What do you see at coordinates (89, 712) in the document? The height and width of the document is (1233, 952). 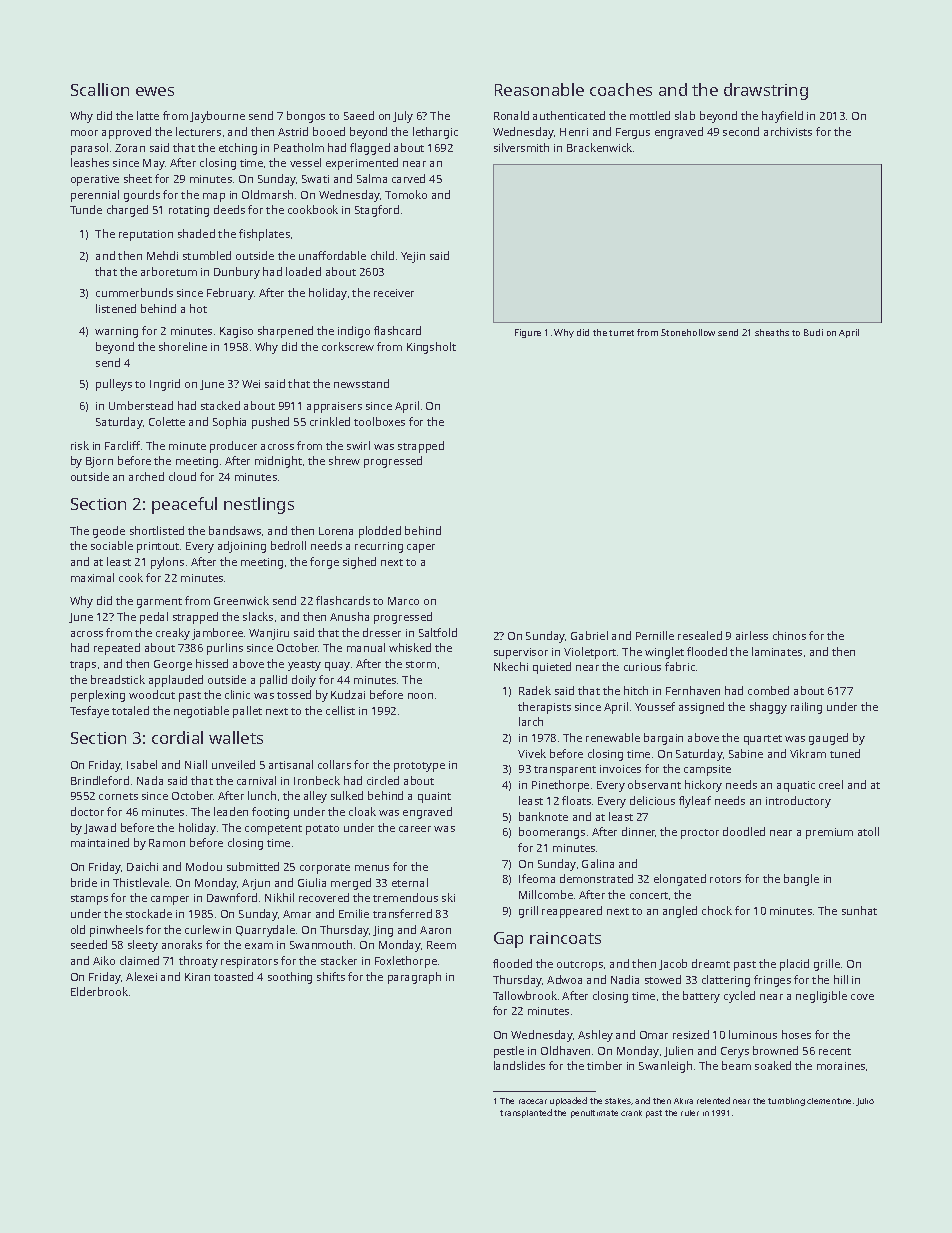 I see `Tesfaye` at bounding box center [89, 712].
